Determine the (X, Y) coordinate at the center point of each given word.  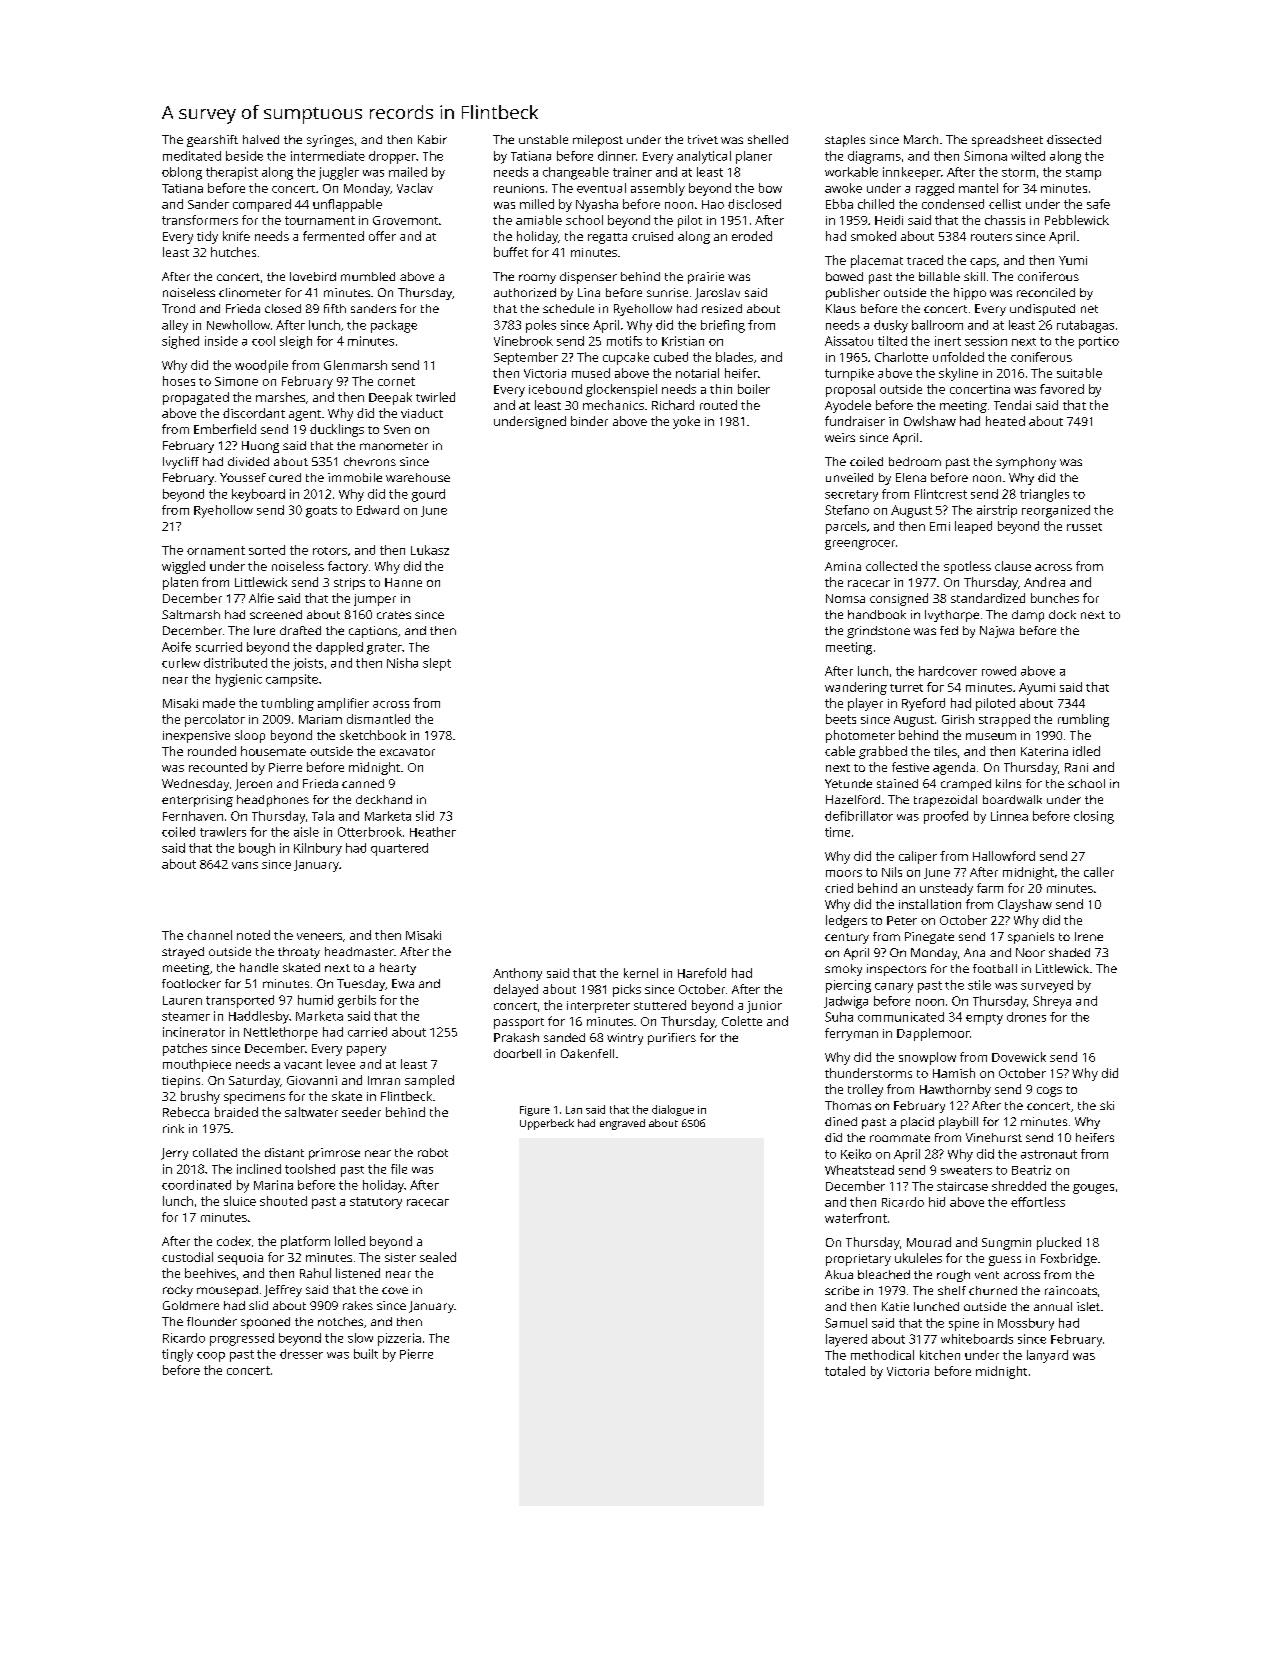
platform (305, 1242)
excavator (407, 752)
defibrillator (859, 816)
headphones (273, 801)
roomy (537, 279)
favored (1062, 389)
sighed (180, 342)
